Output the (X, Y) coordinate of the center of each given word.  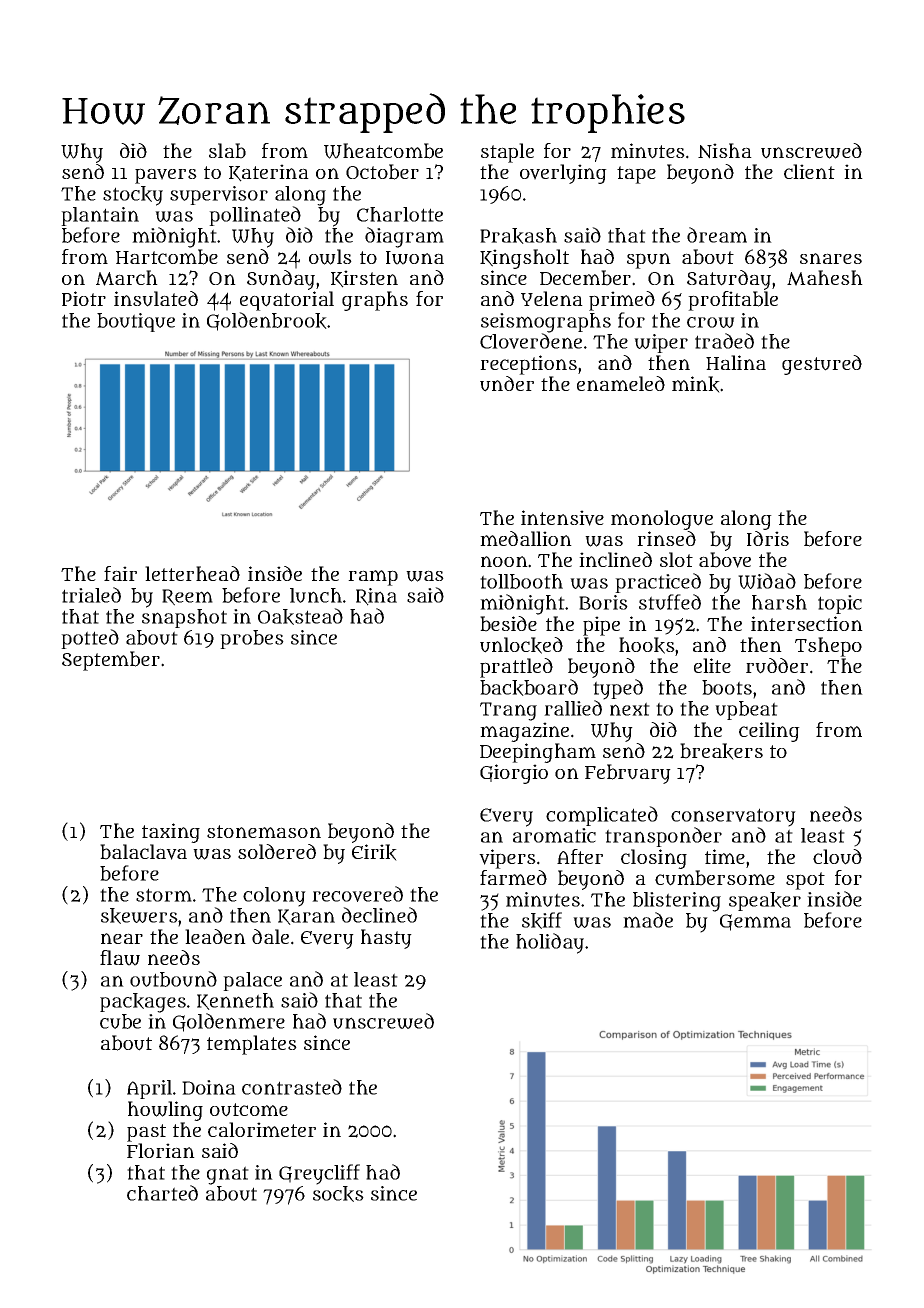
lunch (316, 595)
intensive (562, 518)
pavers (166, 176)
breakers (721, 751)
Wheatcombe (383, 151)
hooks (647, 645)
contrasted (292, 1087)
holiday (550, 943)
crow (711, 322)
